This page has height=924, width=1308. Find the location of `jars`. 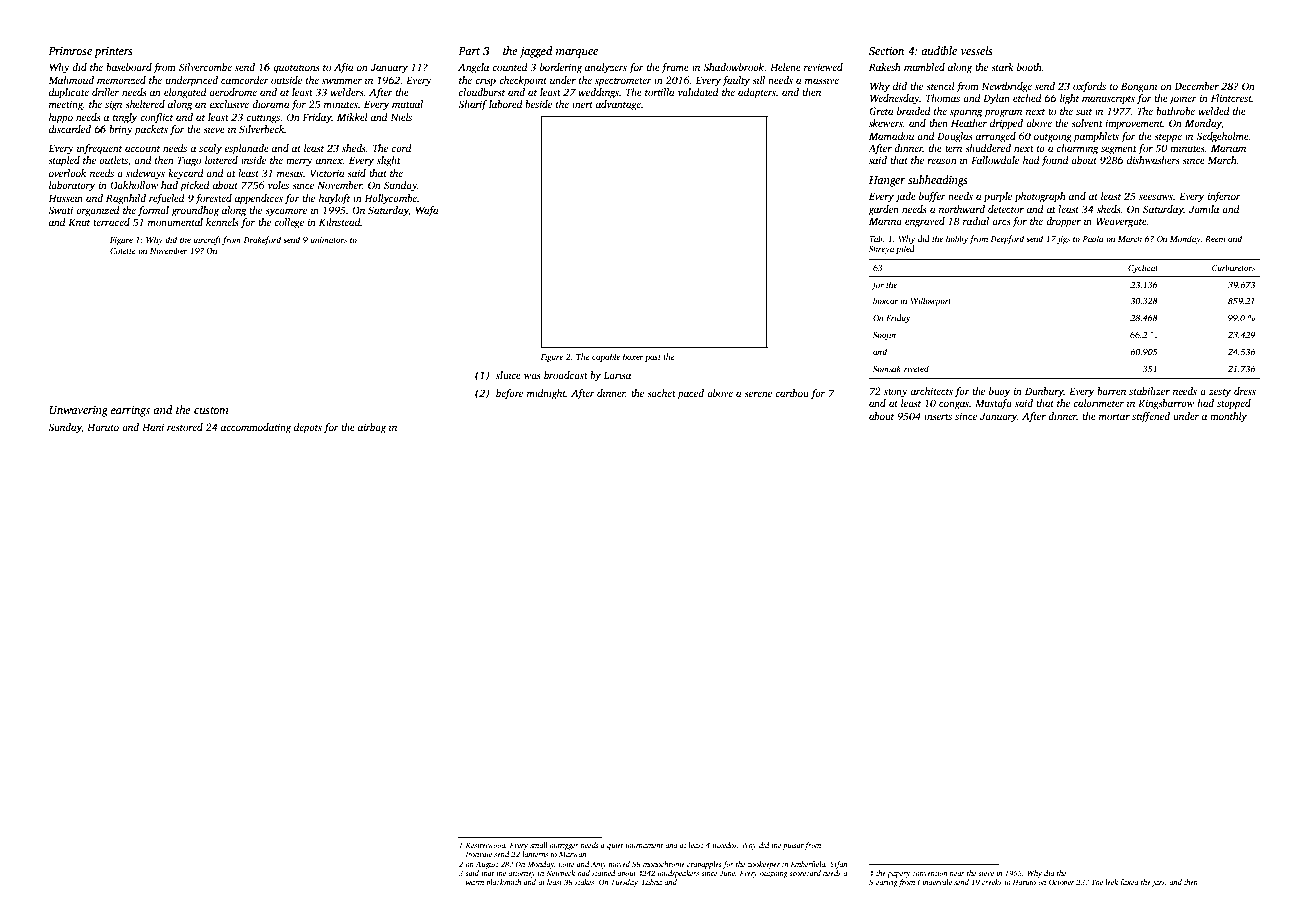

jars is located at coordinates (1158, 883).
